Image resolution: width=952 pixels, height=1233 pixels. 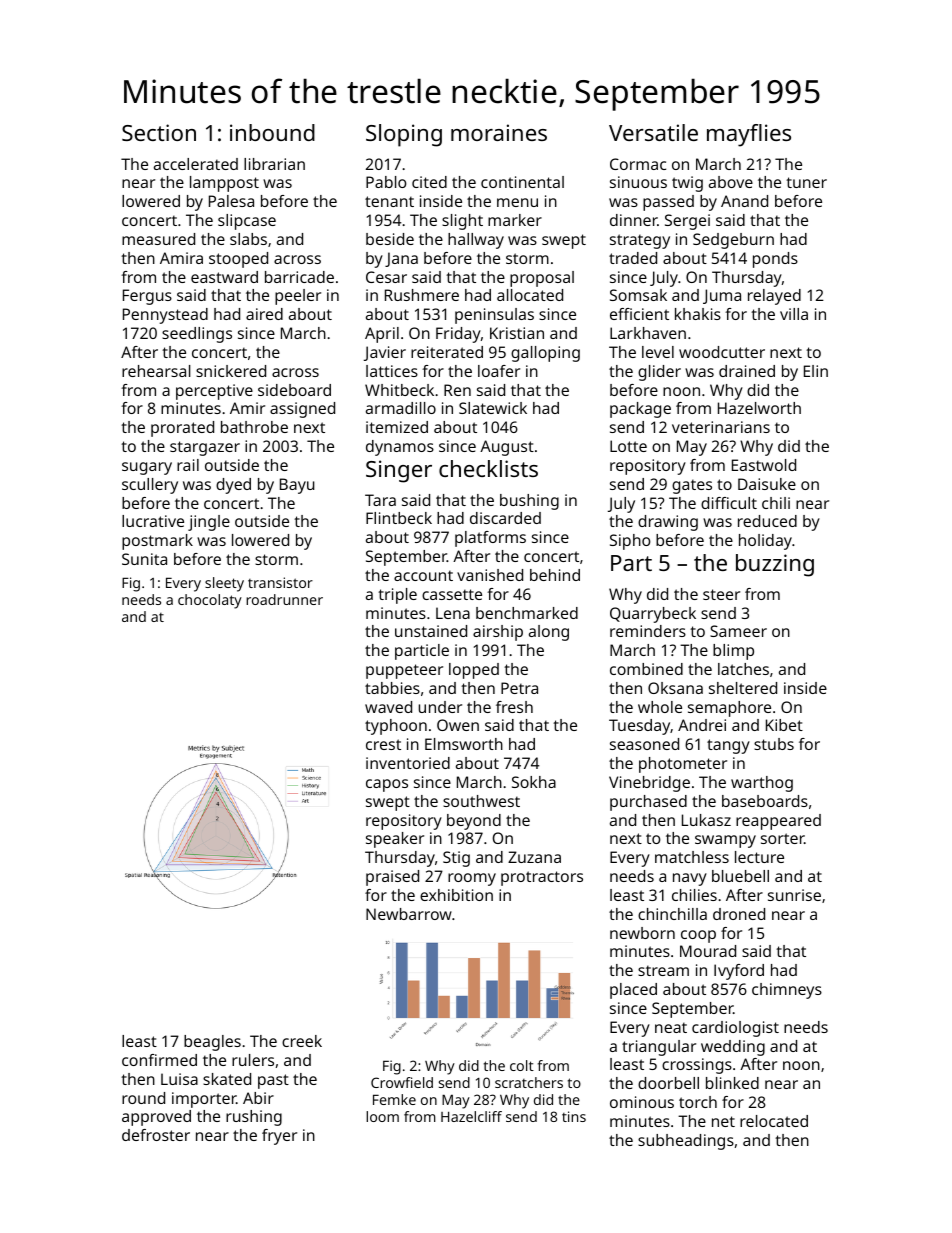 I want to click on reduced, so click(x=767, y=521).
